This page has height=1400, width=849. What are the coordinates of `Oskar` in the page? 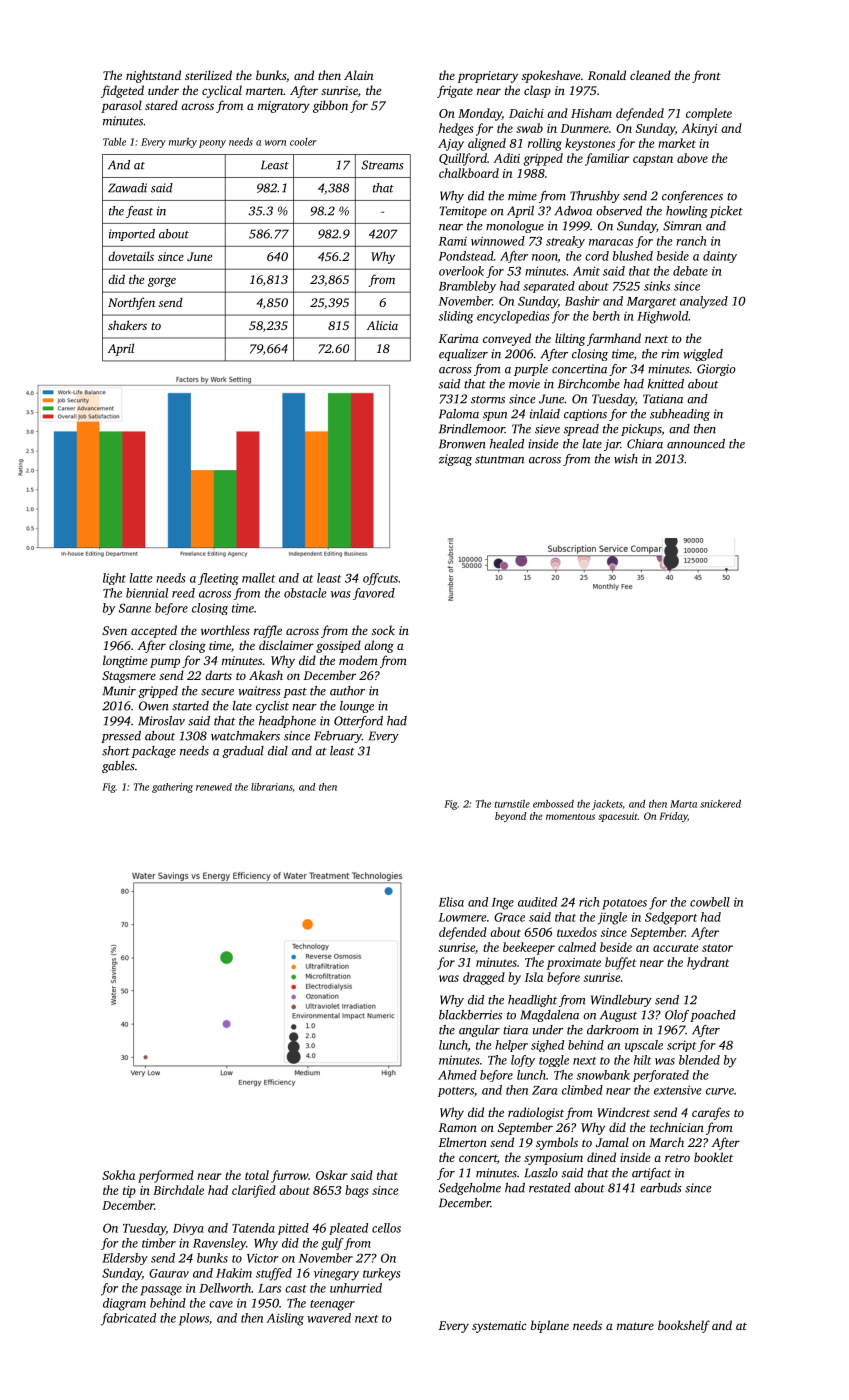 It's located at (332, 1175).
